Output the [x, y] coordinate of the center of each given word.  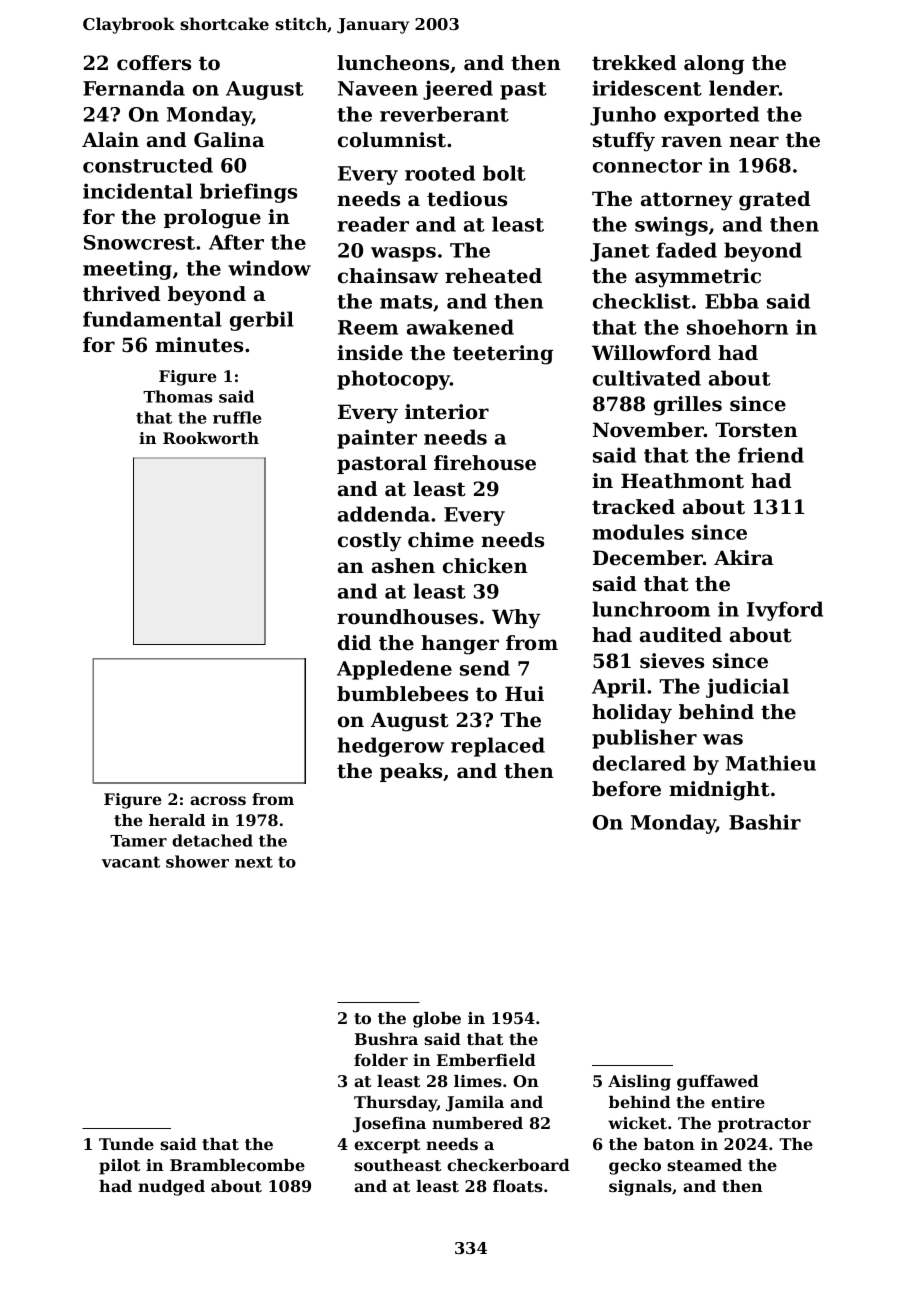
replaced [498, 747]
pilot [119, 1167]
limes [478, 1081]
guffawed [718, 1083]
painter [377, 439]
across [218, 800]
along [714, 65]
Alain [110, 139]
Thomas [177, 396]
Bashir [765, 822]
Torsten [756, 430]
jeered [458, 90]
